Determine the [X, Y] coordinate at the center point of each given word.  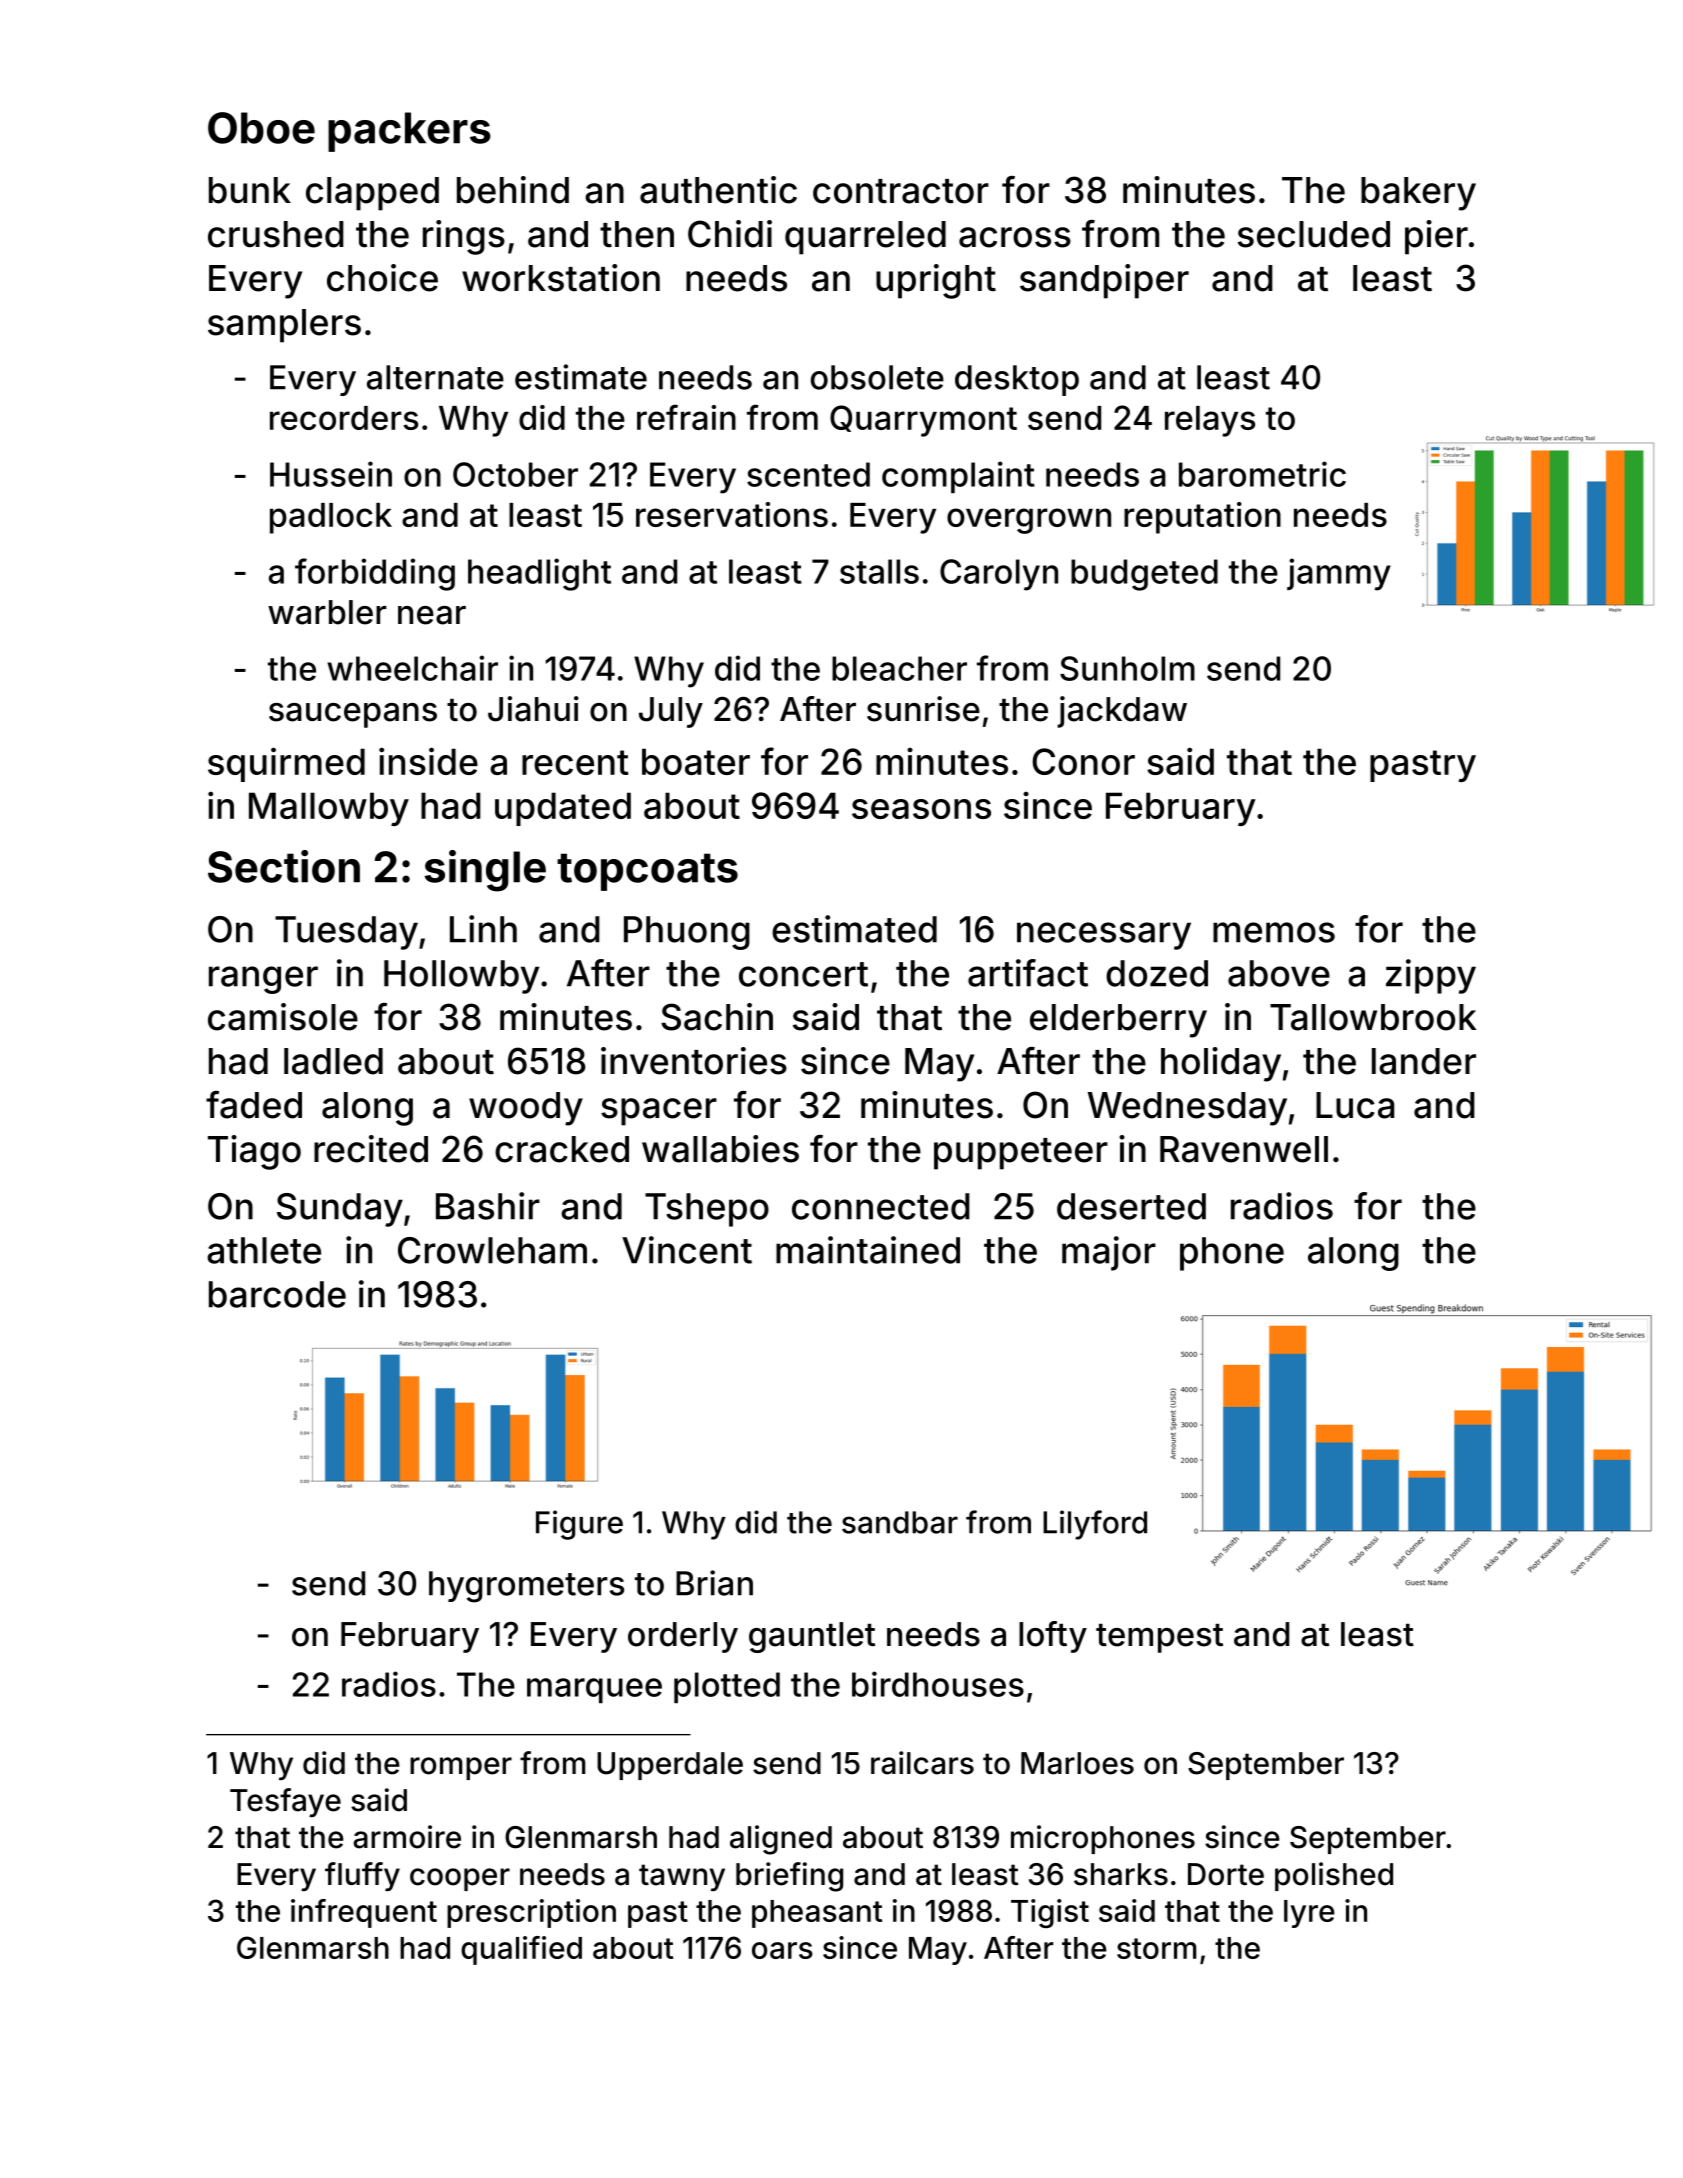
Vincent [687, 1250]
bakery [1418, 194]
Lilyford [1095, 1525]
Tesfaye [285, 1802]
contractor [901, 191]
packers [409, 132]
